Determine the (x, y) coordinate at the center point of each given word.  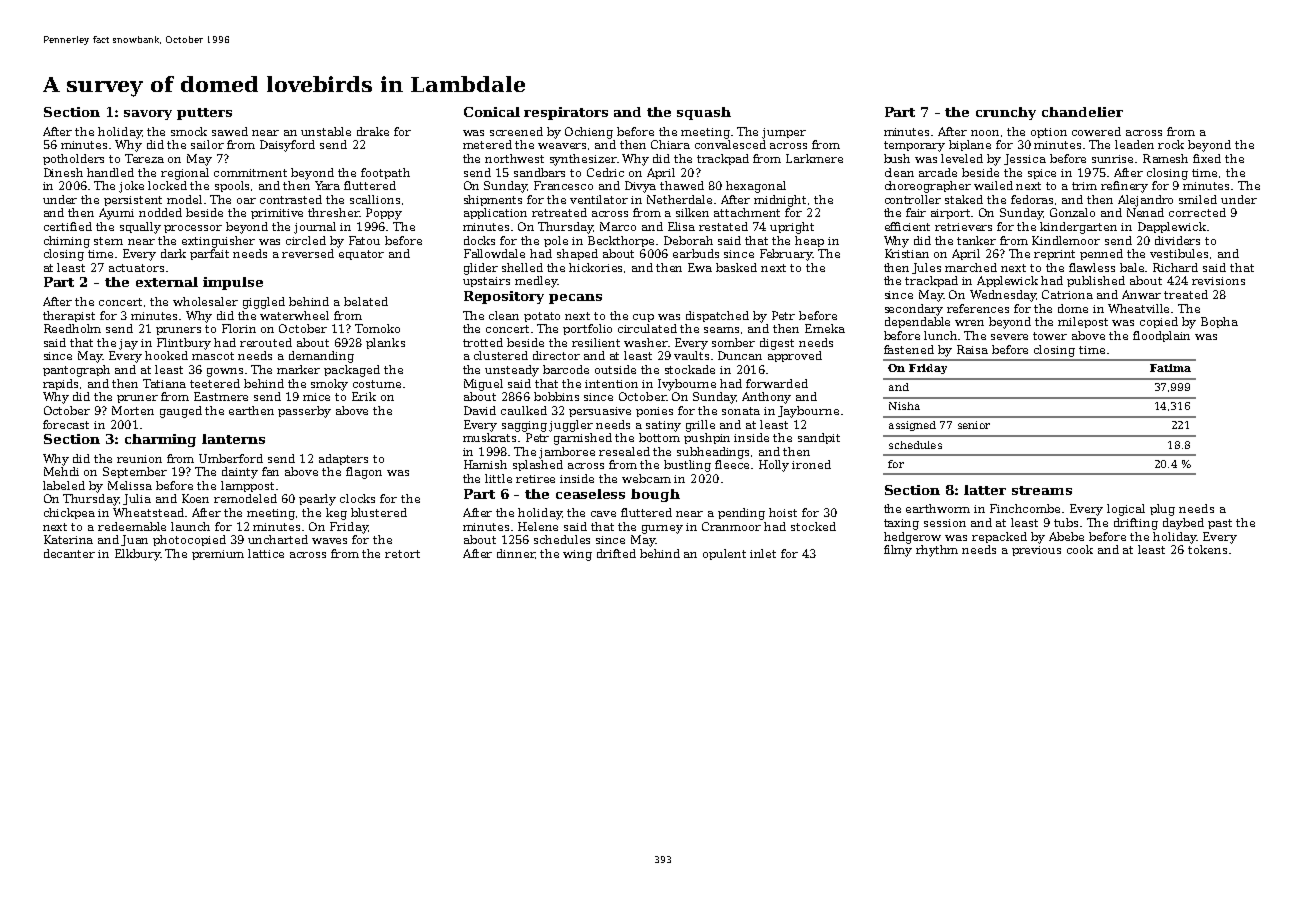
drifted (616, 553)
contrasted (291, 199)
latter (985, 490)
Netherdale (679, 199)
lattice (266, 553)
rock (1171, 144)
